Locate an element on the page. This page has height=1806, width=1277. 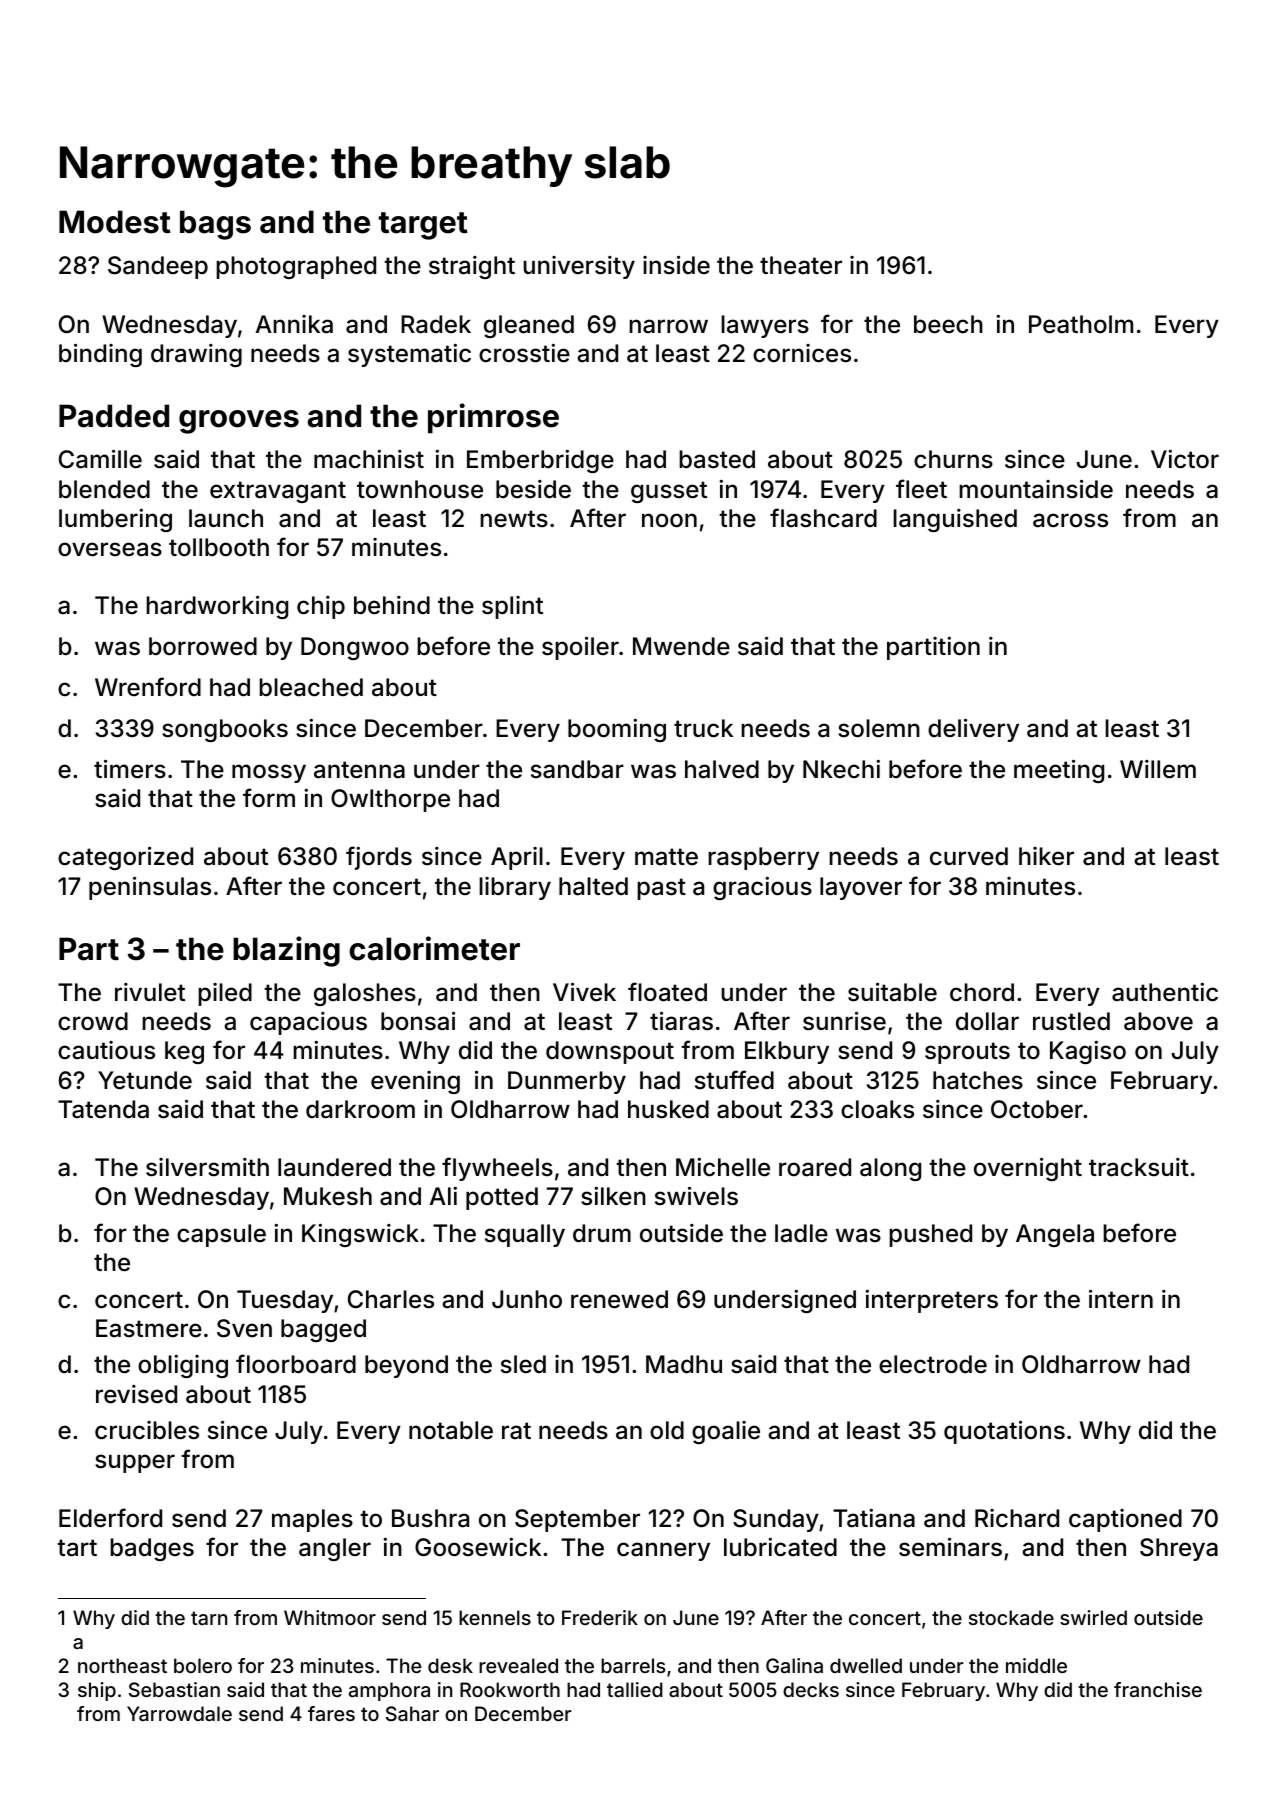
antenna is located at coordinates (359, 770).
